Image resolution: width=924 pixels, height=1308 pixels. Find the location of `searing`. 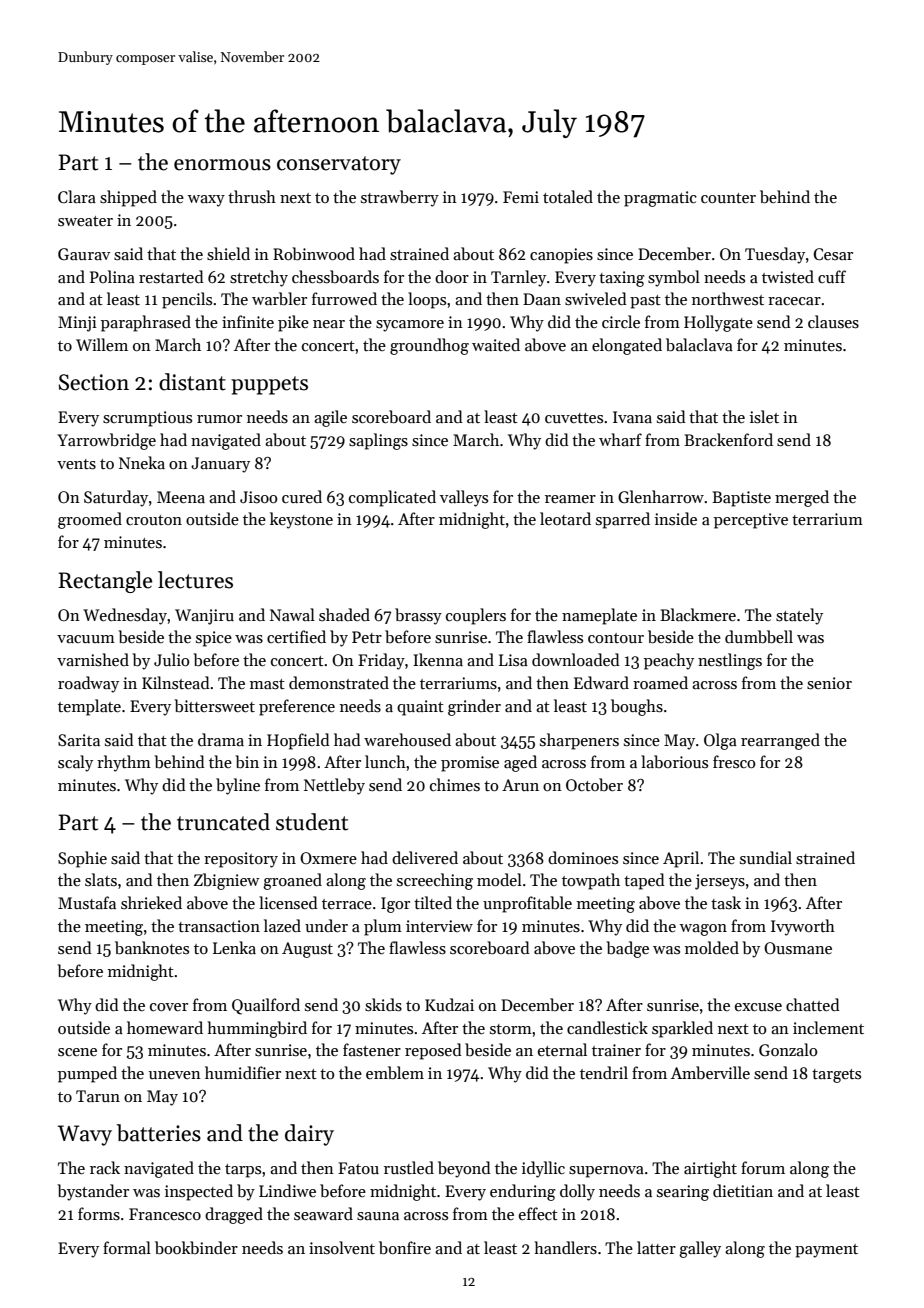

searing is located at coordinates (683, 1193).
